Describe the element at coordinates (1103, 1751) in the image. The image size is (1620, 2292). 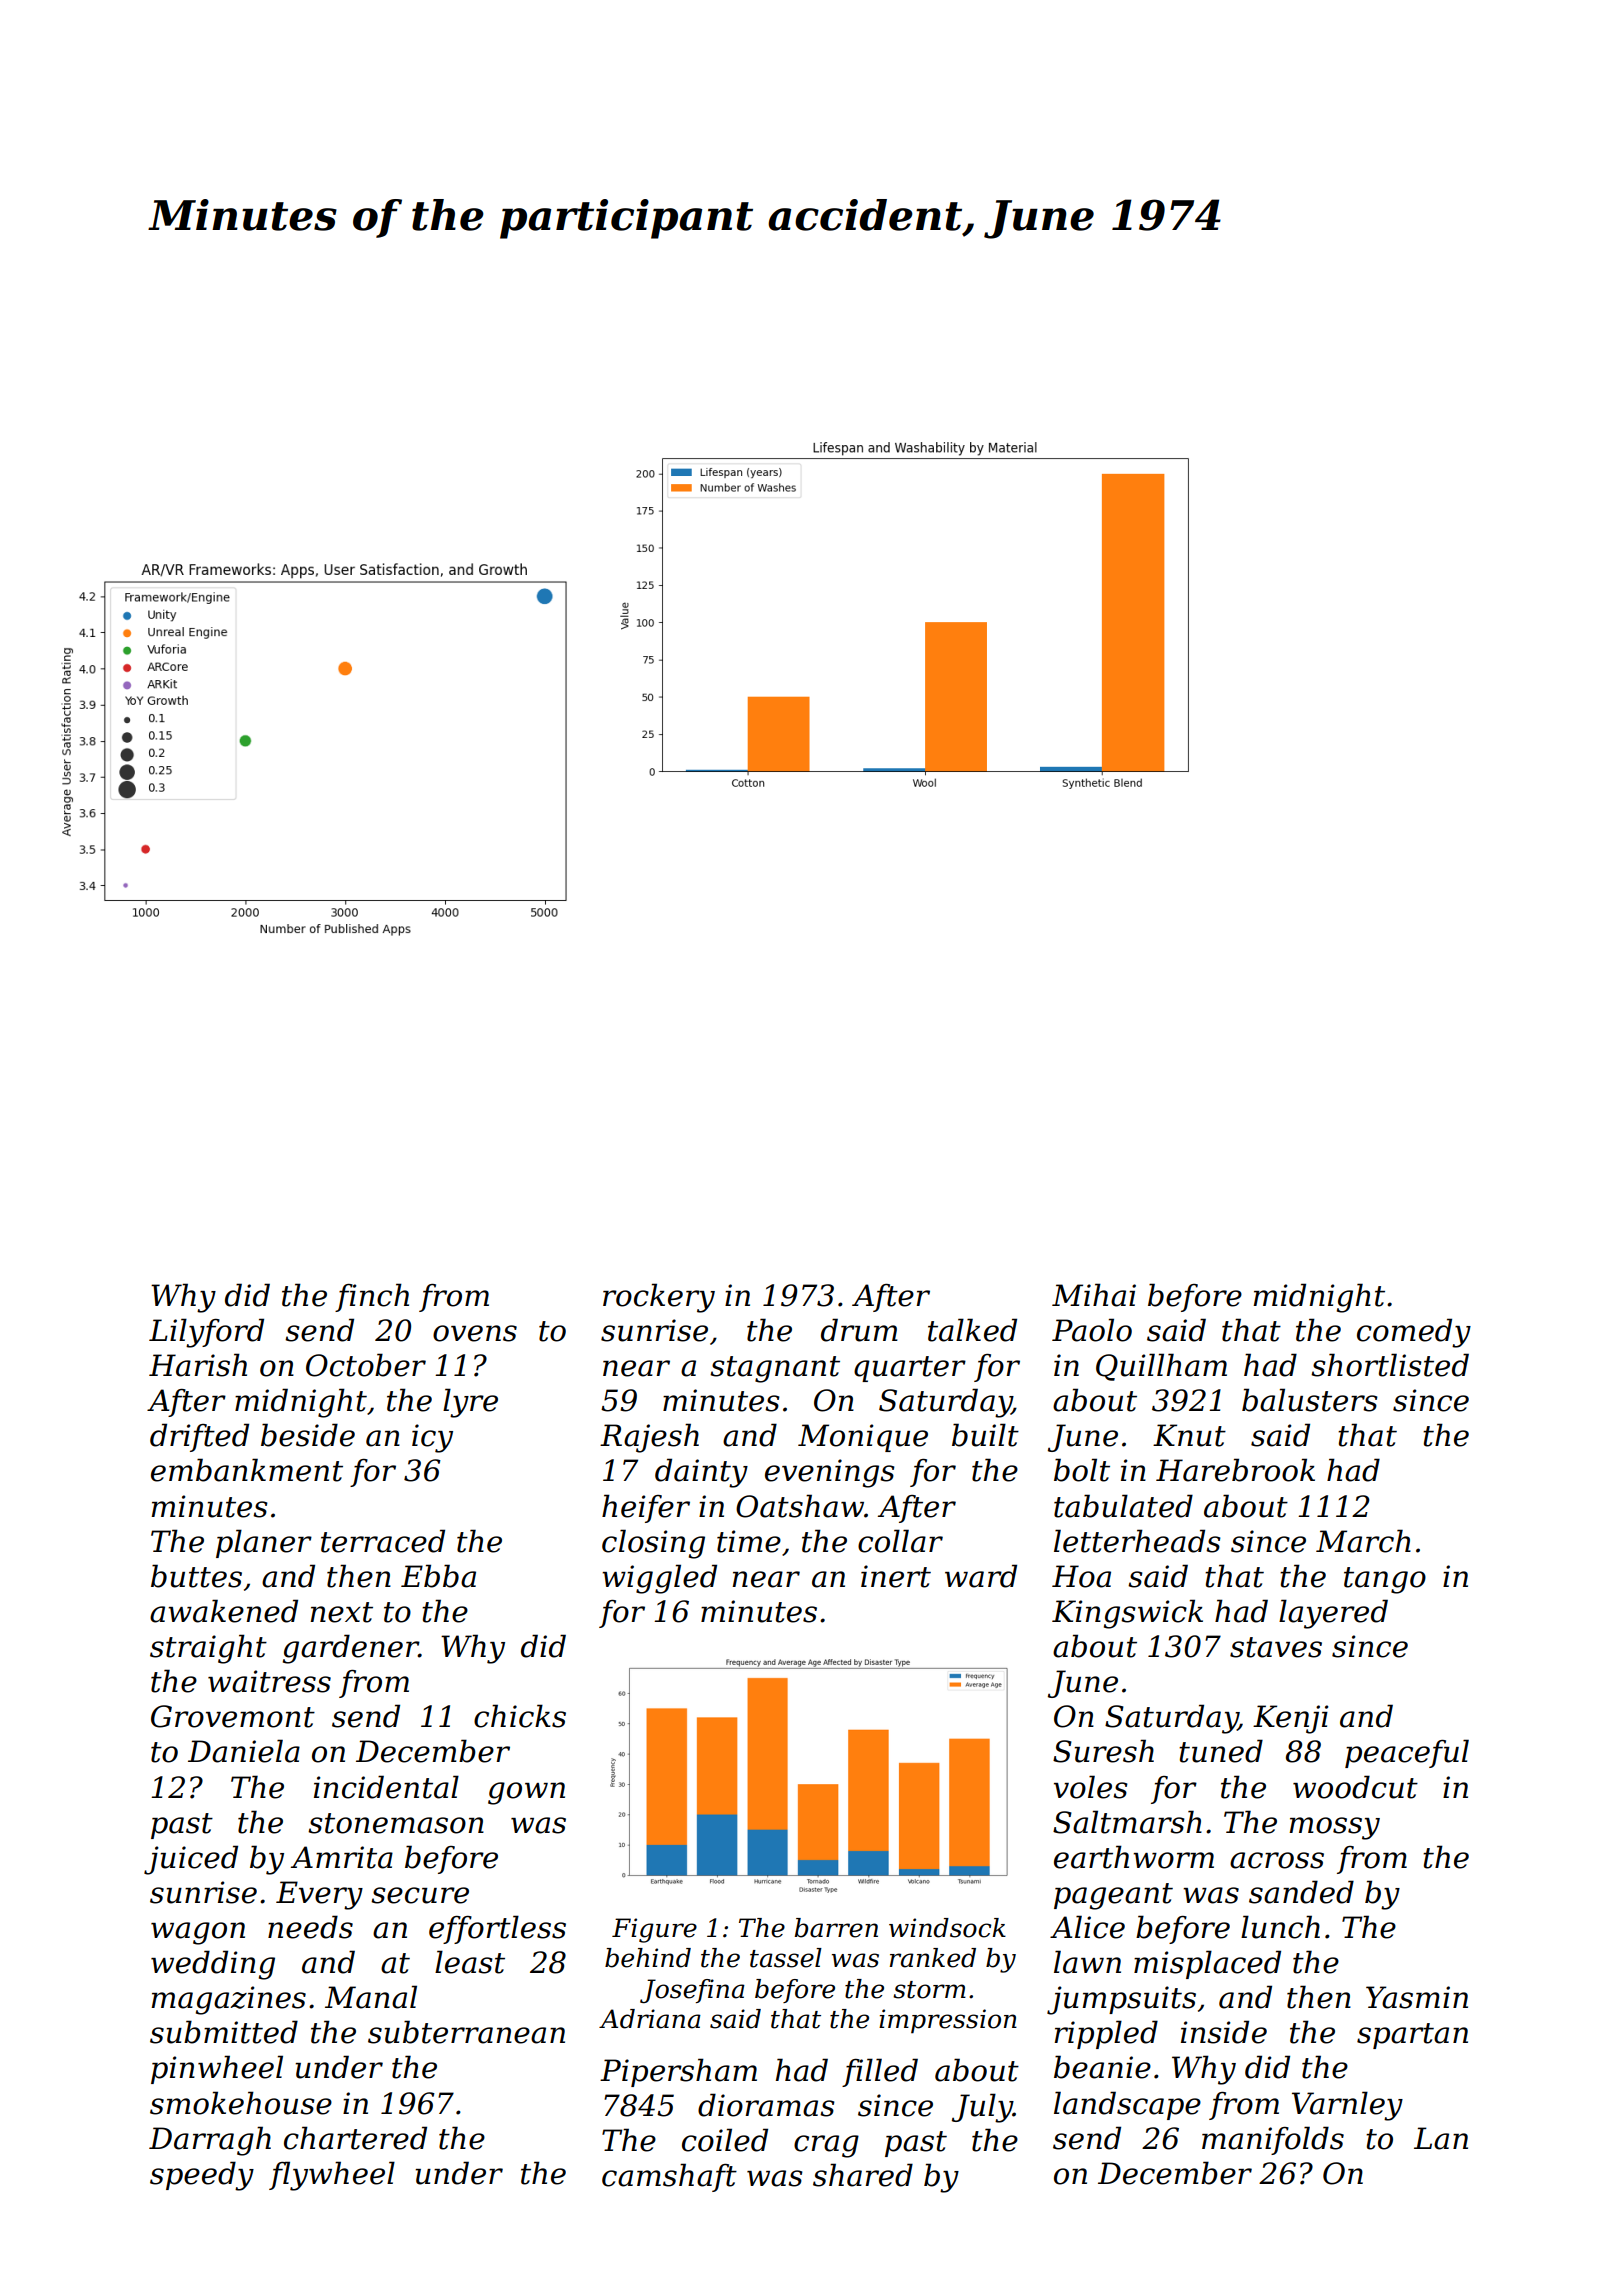
I see `Suresh` at that location.
